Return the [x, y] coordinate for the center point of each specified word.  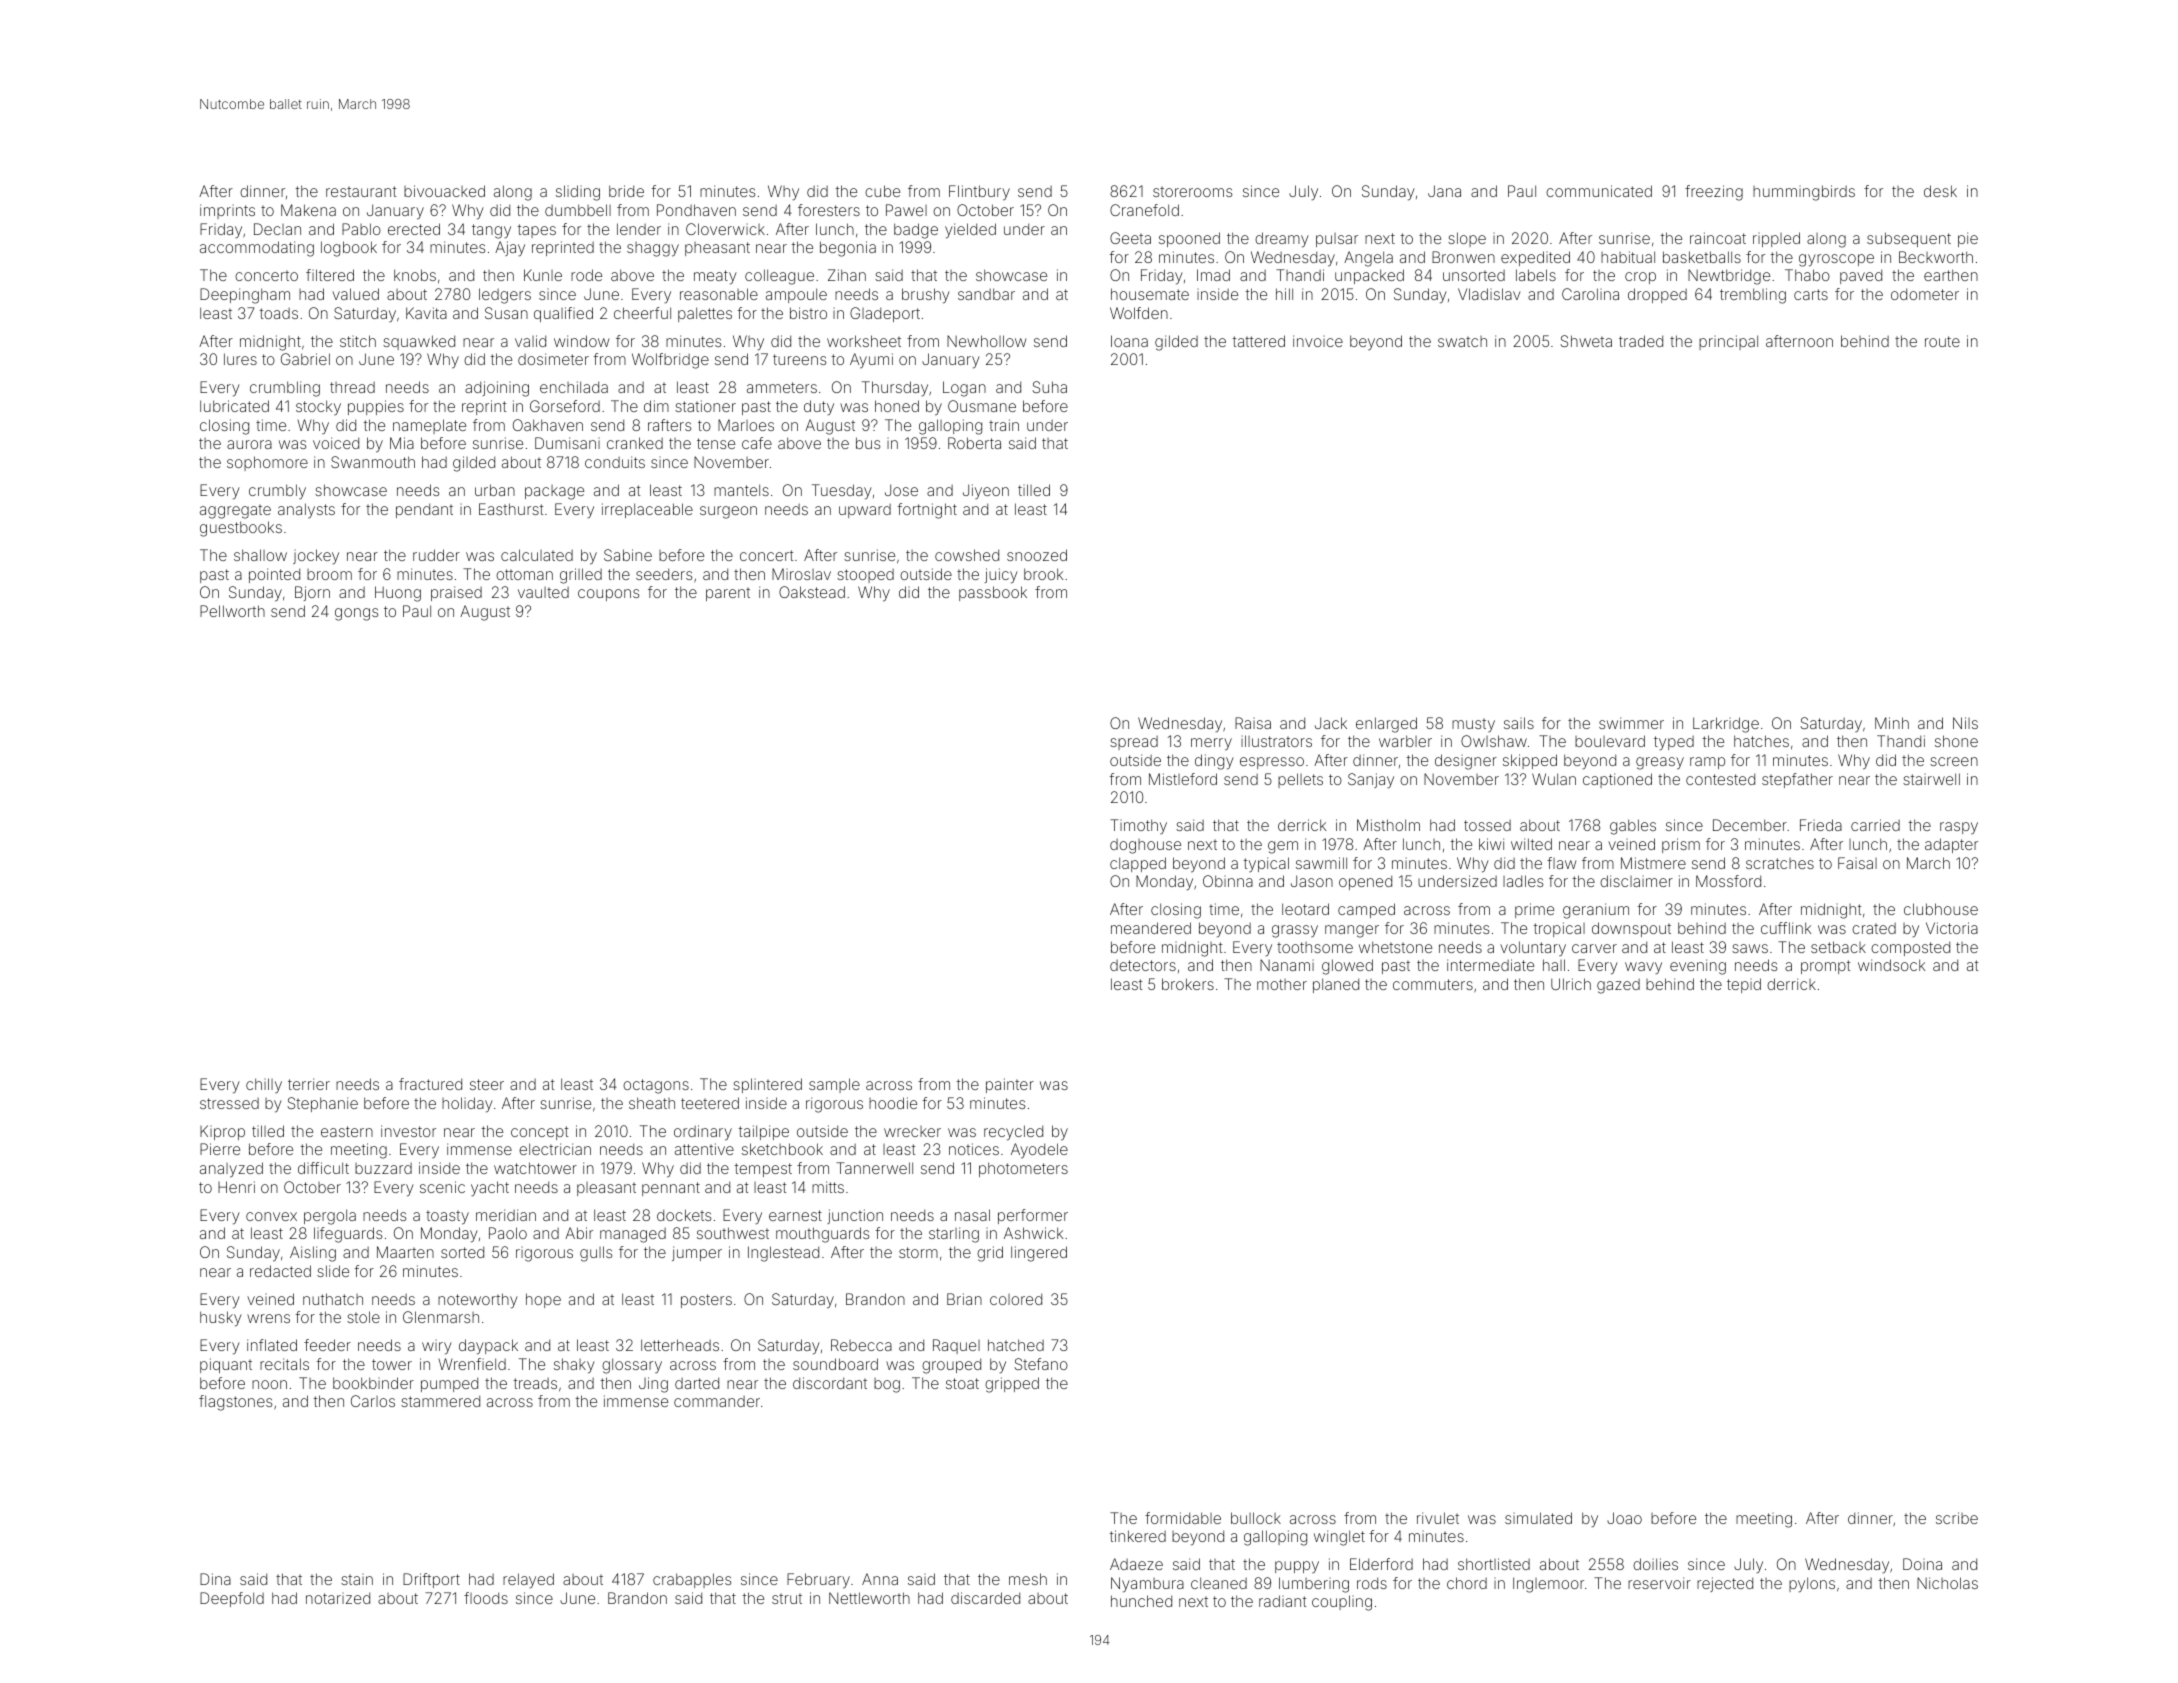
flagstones [235, 1403]
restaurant [361, 191]
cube [882, 191]
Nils [1965, 723]
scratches [1780, 863]
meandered [1151, 928]
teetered [710, 1103]
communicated [1599, 191]
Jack [1331, 723]
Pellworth [232, 611]
